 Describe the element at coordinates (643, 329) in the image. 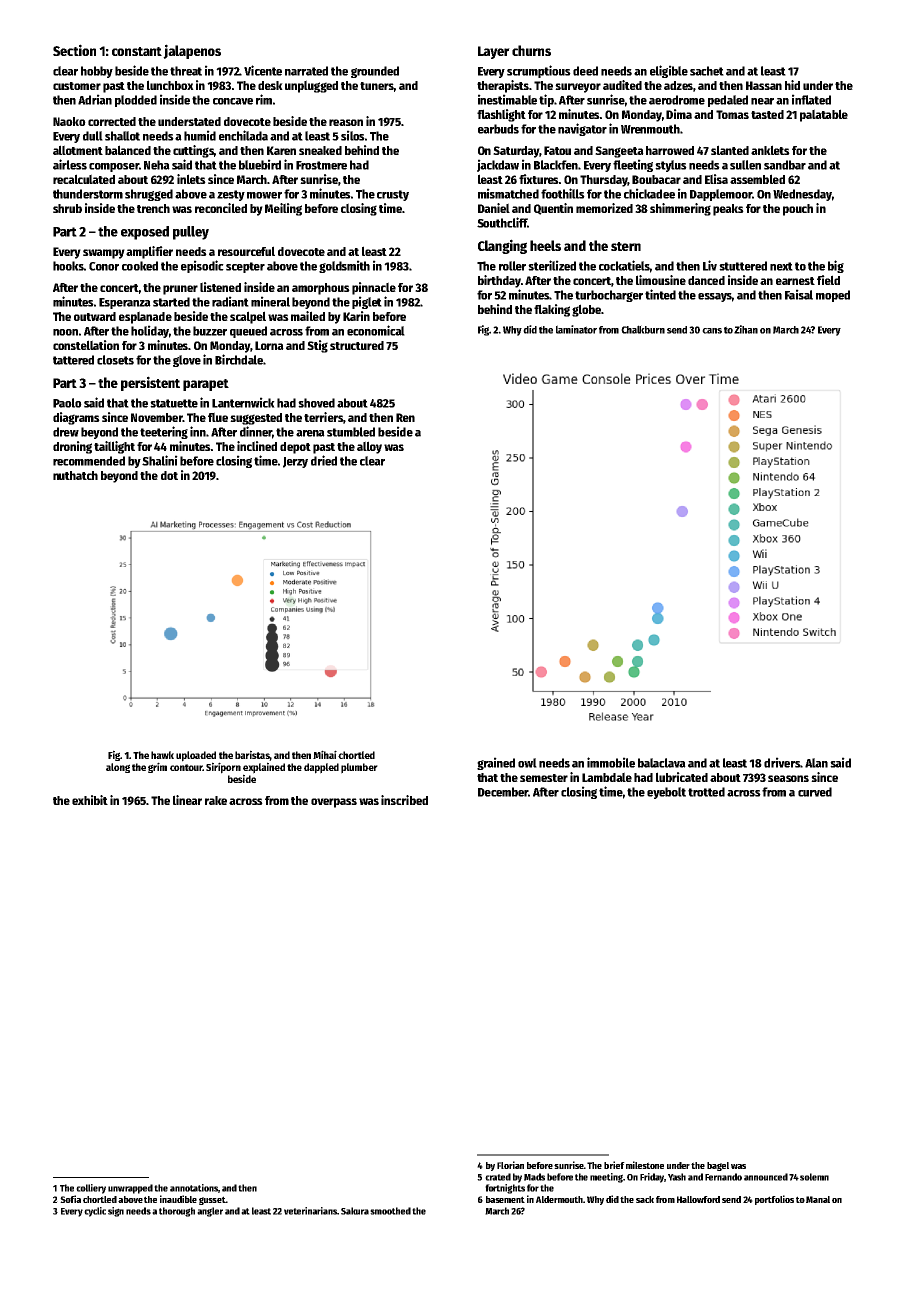

I see `Chalkburn` at that location.
